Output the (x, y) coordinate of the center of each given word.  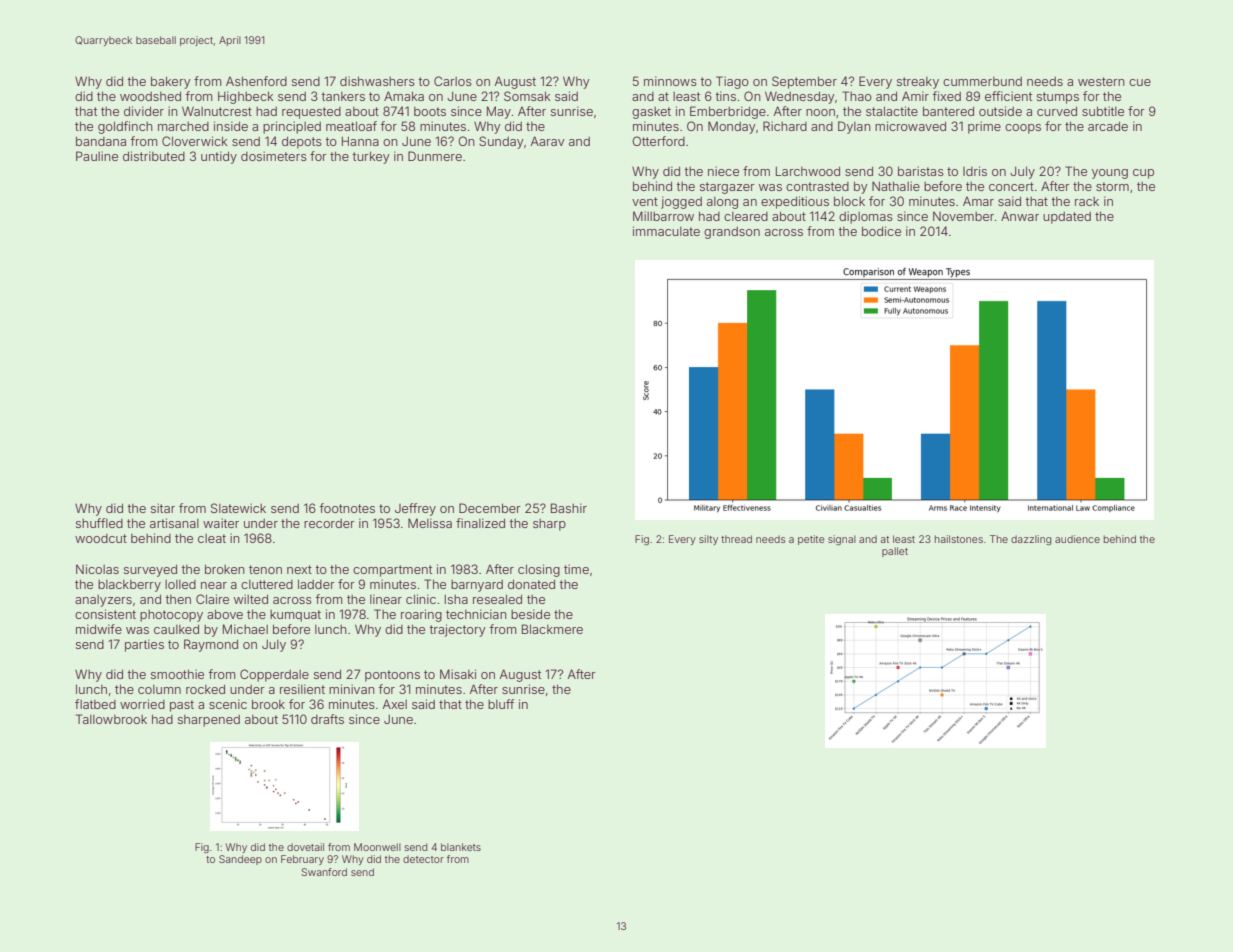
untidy (219, 157)
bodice (881, 231)
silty (708, 540)
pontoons (392, 676)
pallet (895, 552)
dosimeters (274, 156)
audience (1077, 539)
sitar (163, 508)
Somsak (527, 96)
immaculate (666, 231)
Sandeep (240, 860)
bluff (501, 704)
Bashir (569, 508)
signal (842, 540)
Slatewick (238, 508)
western (1101, 81)
